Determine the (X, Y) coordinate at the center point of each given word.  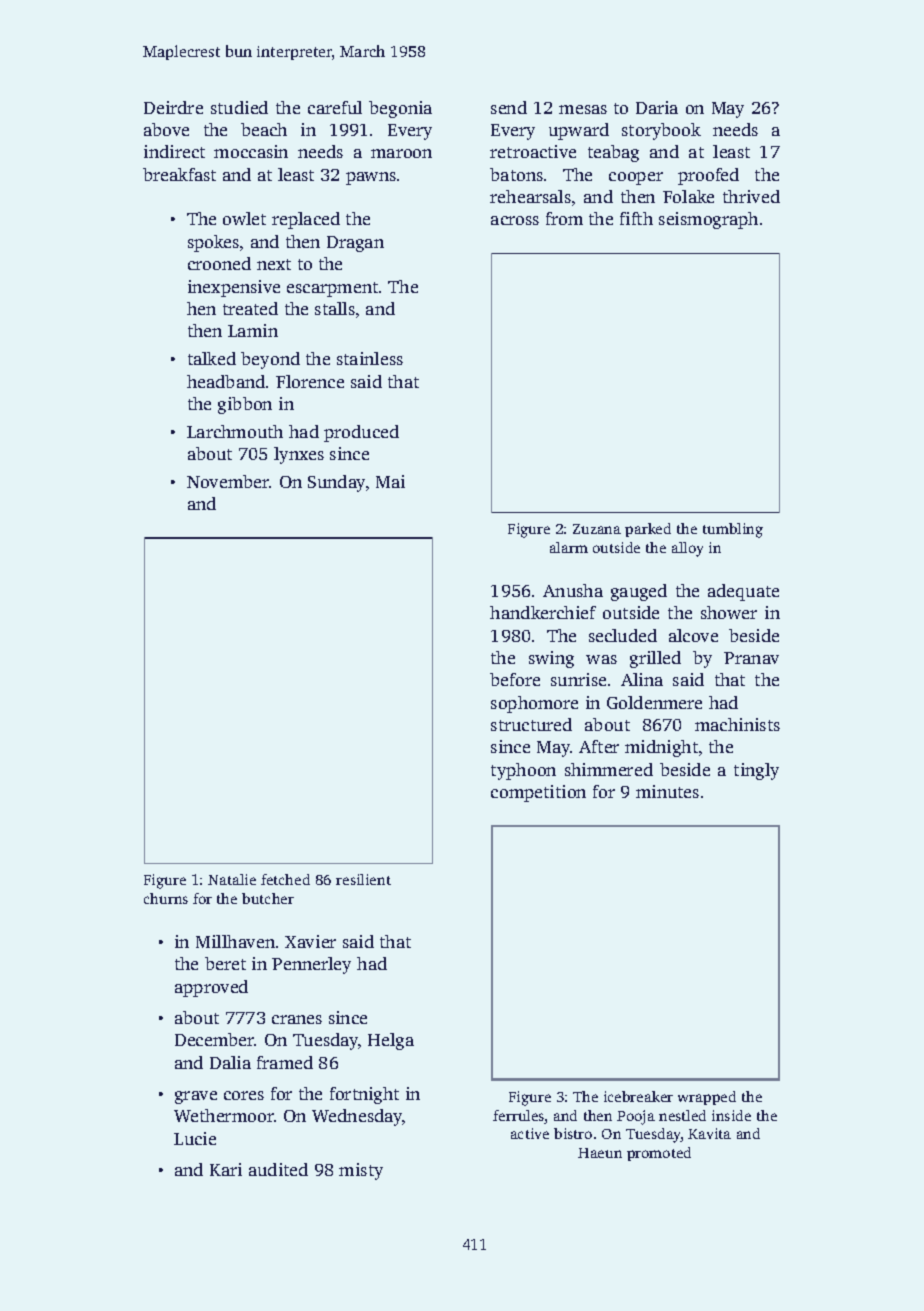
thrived (751, 196)
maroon (401, 153)
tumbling (733, 530)
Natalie (232, 879)
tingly (756, 771)
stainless (370, 358)
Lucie (195, 1138)
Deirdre (173, 107)
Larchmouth (235, 431)
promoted (659, 1154)
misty (361, 1171)
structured (531, 724)
